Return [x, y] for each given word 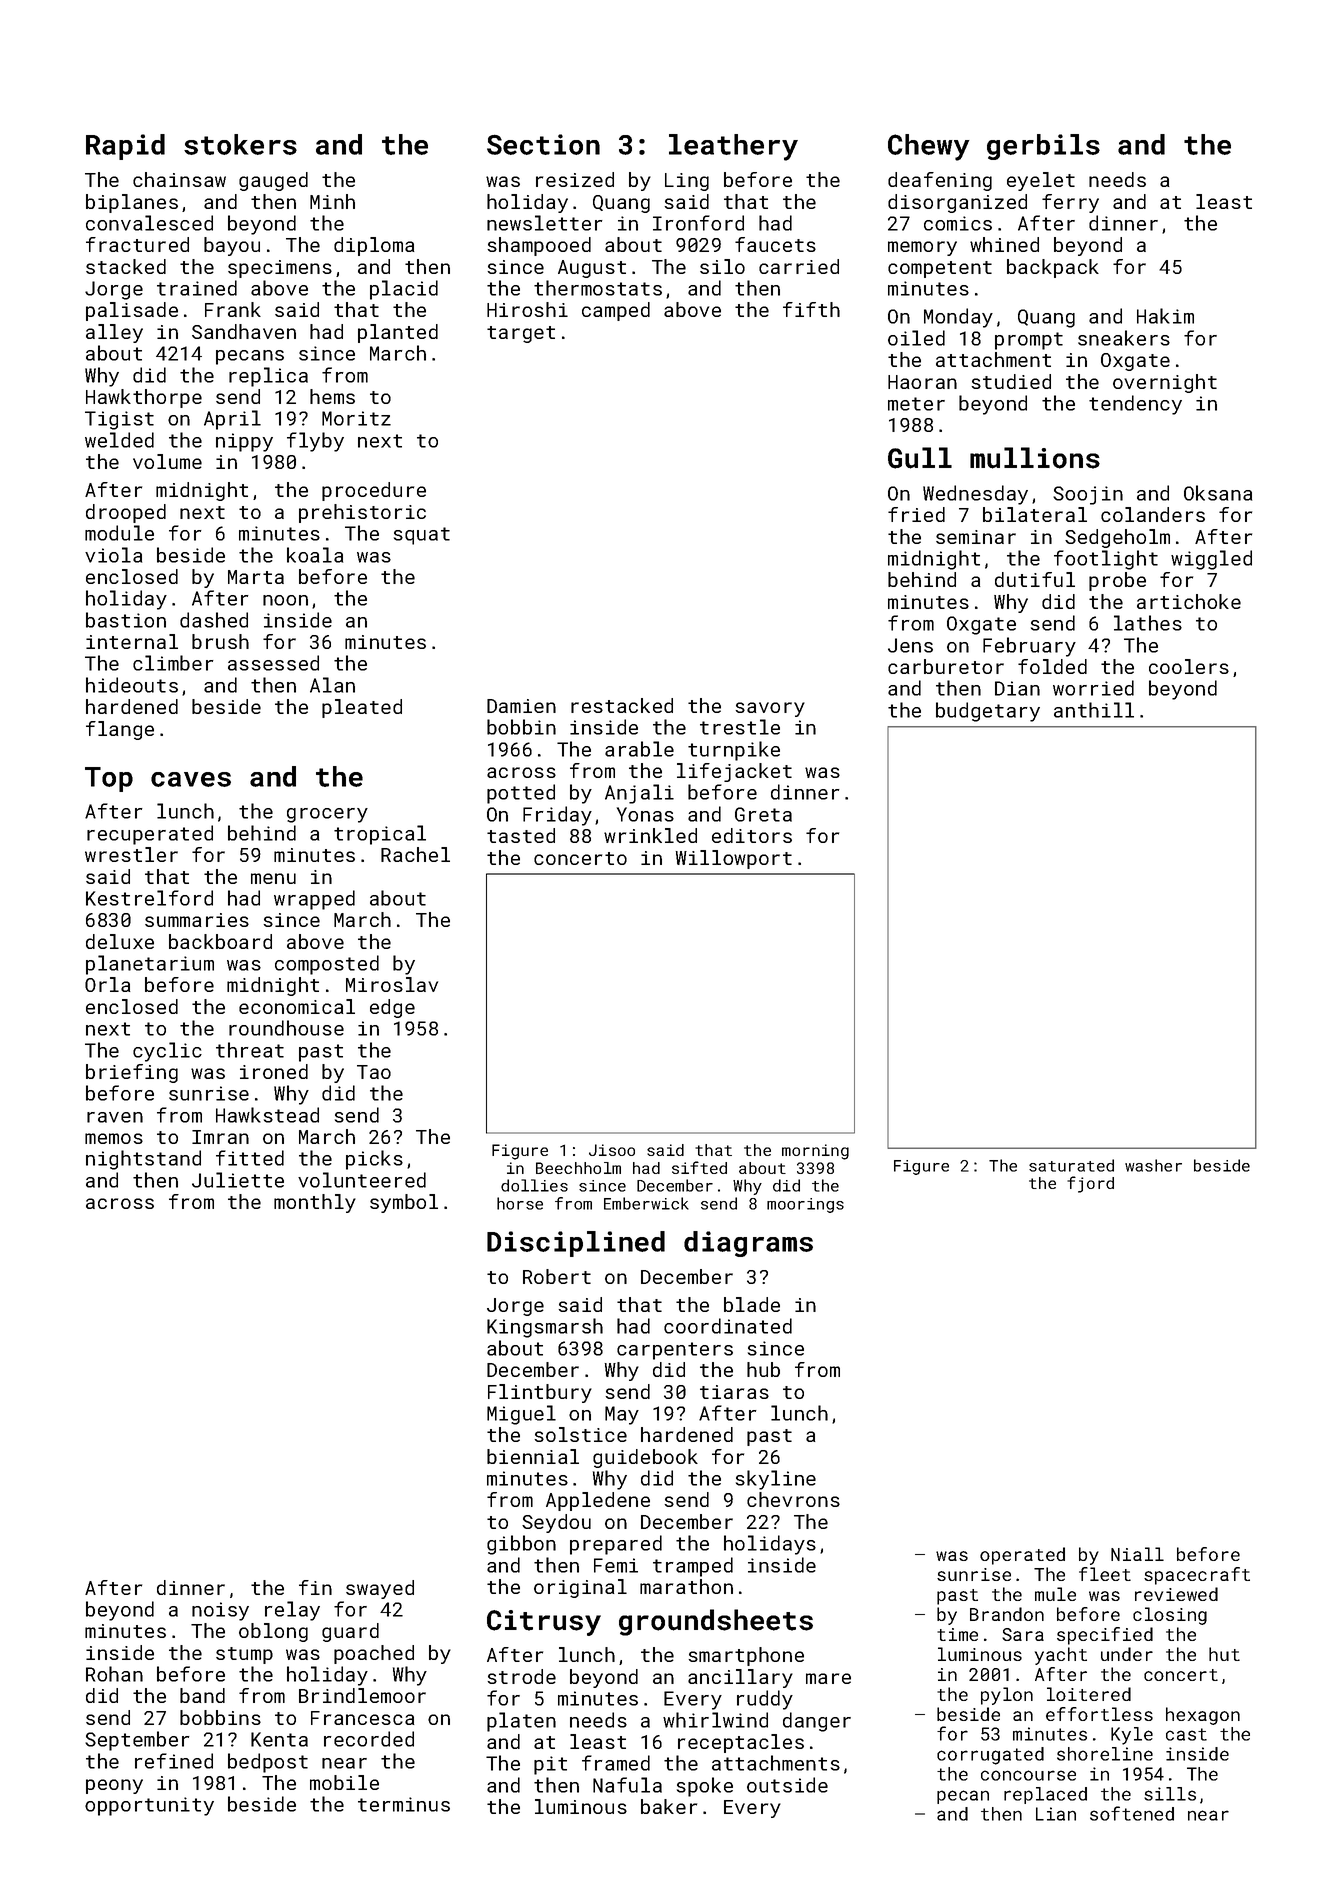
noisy [220, 1611]
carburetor [946, 666]
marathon [686, 1586]
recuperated [150, 835]
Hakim [1165, 316]
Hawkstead [267, 1115]
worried [1093, 688]
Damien [521, 706]
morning [815, 1152]
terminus [404, 1804]
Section [543, 144]
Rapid [125, 147]
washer [1153, 1165]
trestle [740, 727]
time [957, 1634]
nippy [244, 442]
